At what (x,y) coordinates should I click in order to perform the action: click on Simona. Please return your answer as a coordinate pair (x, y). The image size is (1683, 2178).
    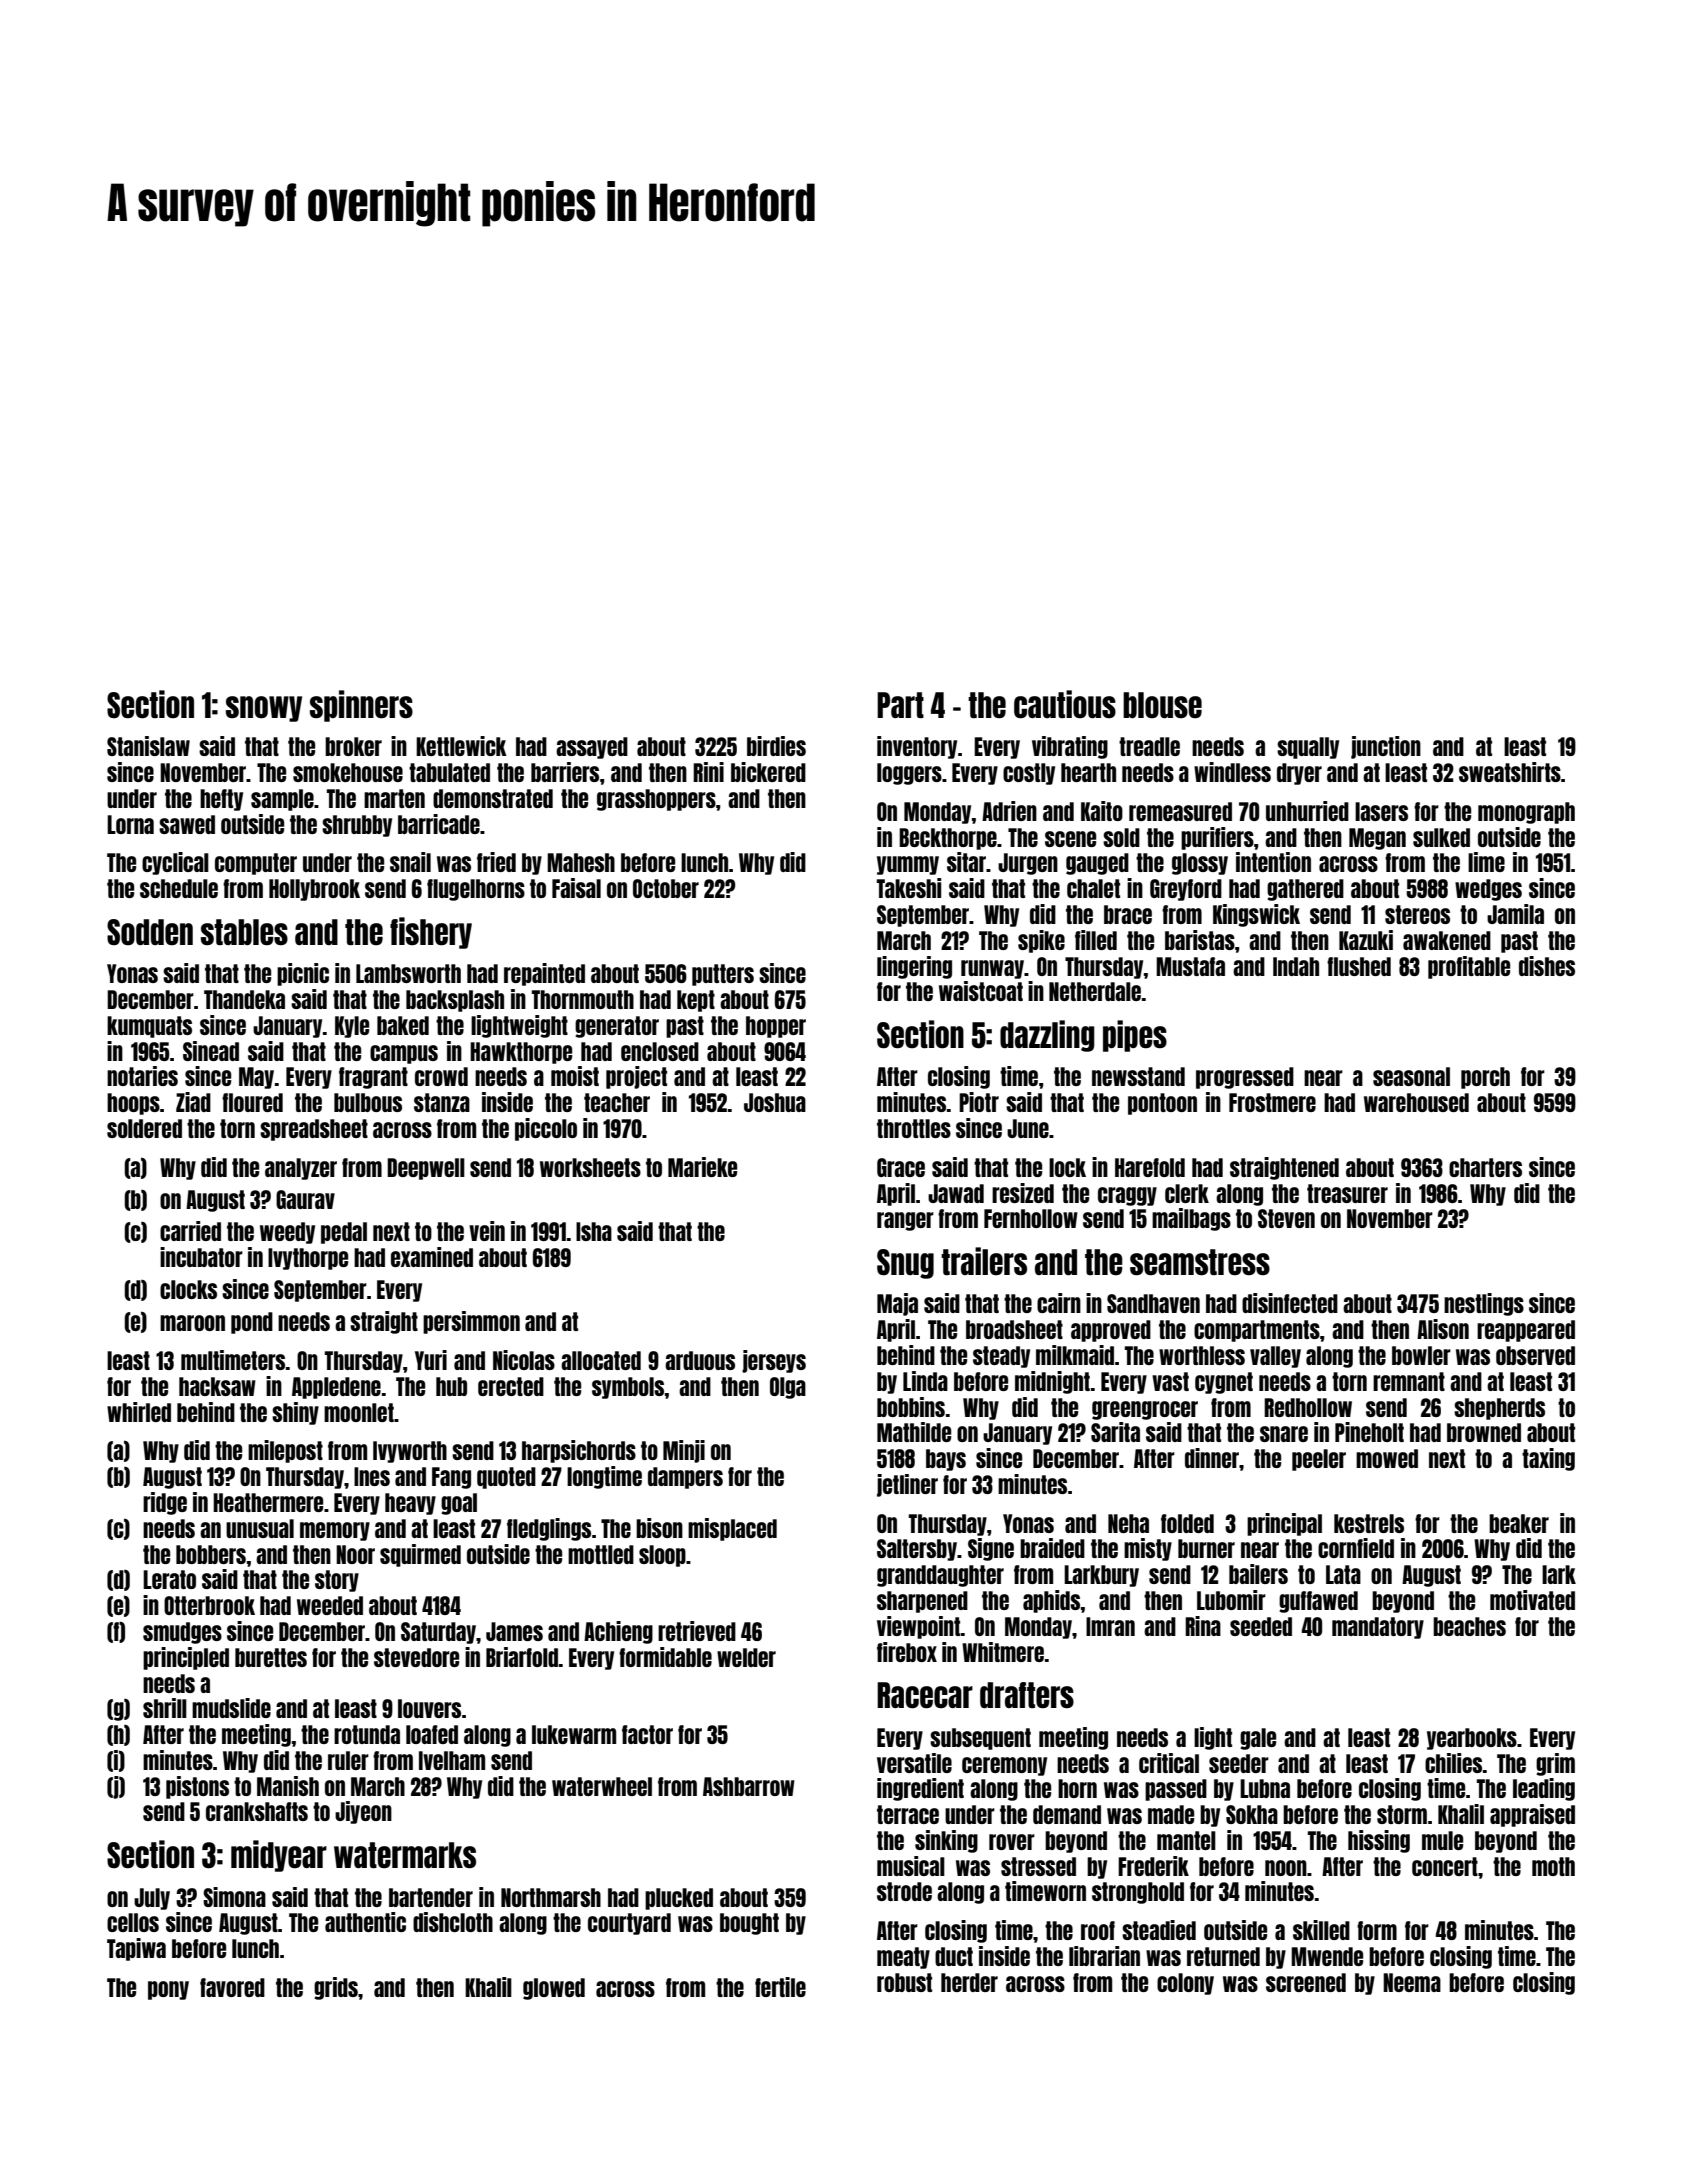
    Looking at the image, I should click on (234, 1897).
